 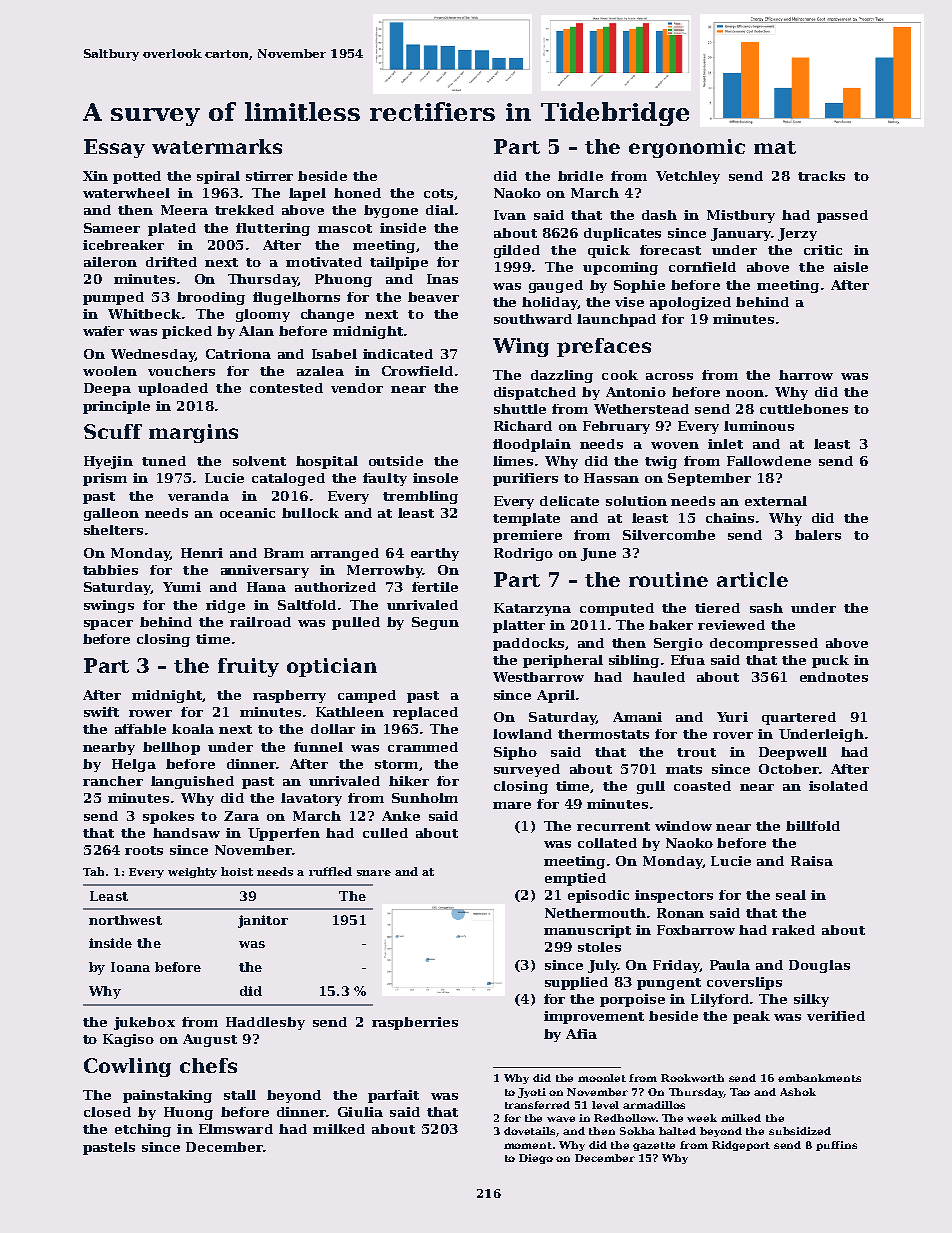 I want to click on storm, so click(x=396, y=764).
